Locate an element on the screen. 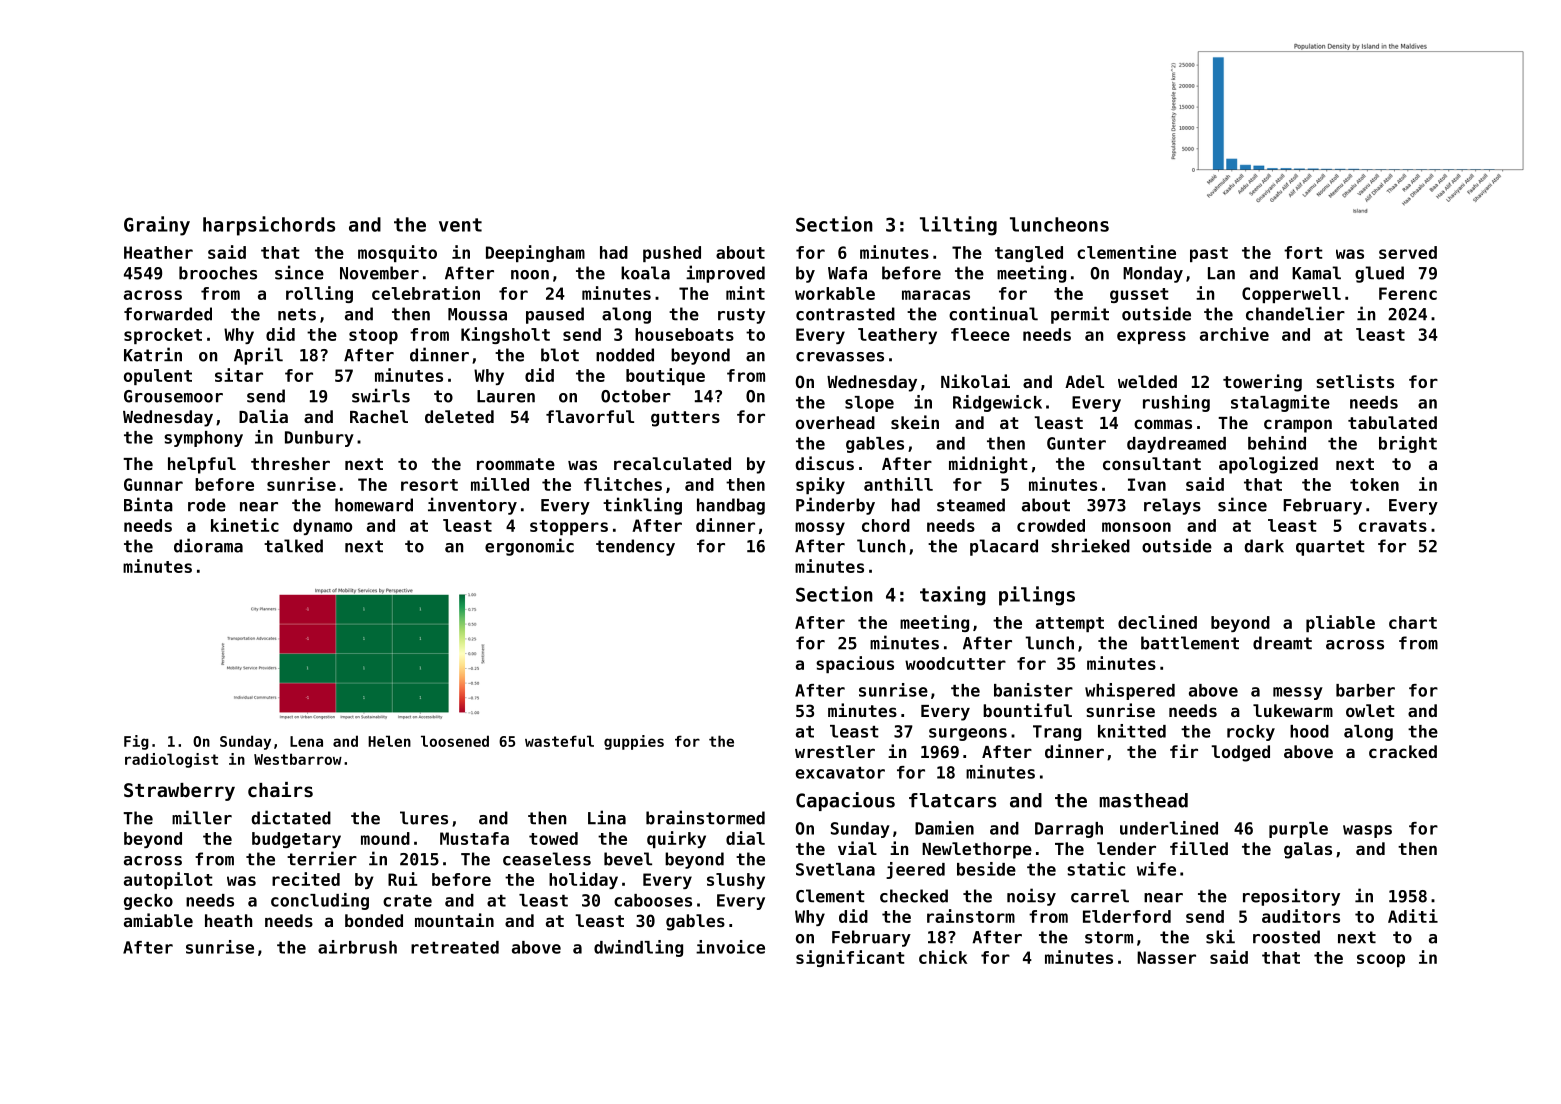  Newlethorpe is located at coordinates (977, 850).
